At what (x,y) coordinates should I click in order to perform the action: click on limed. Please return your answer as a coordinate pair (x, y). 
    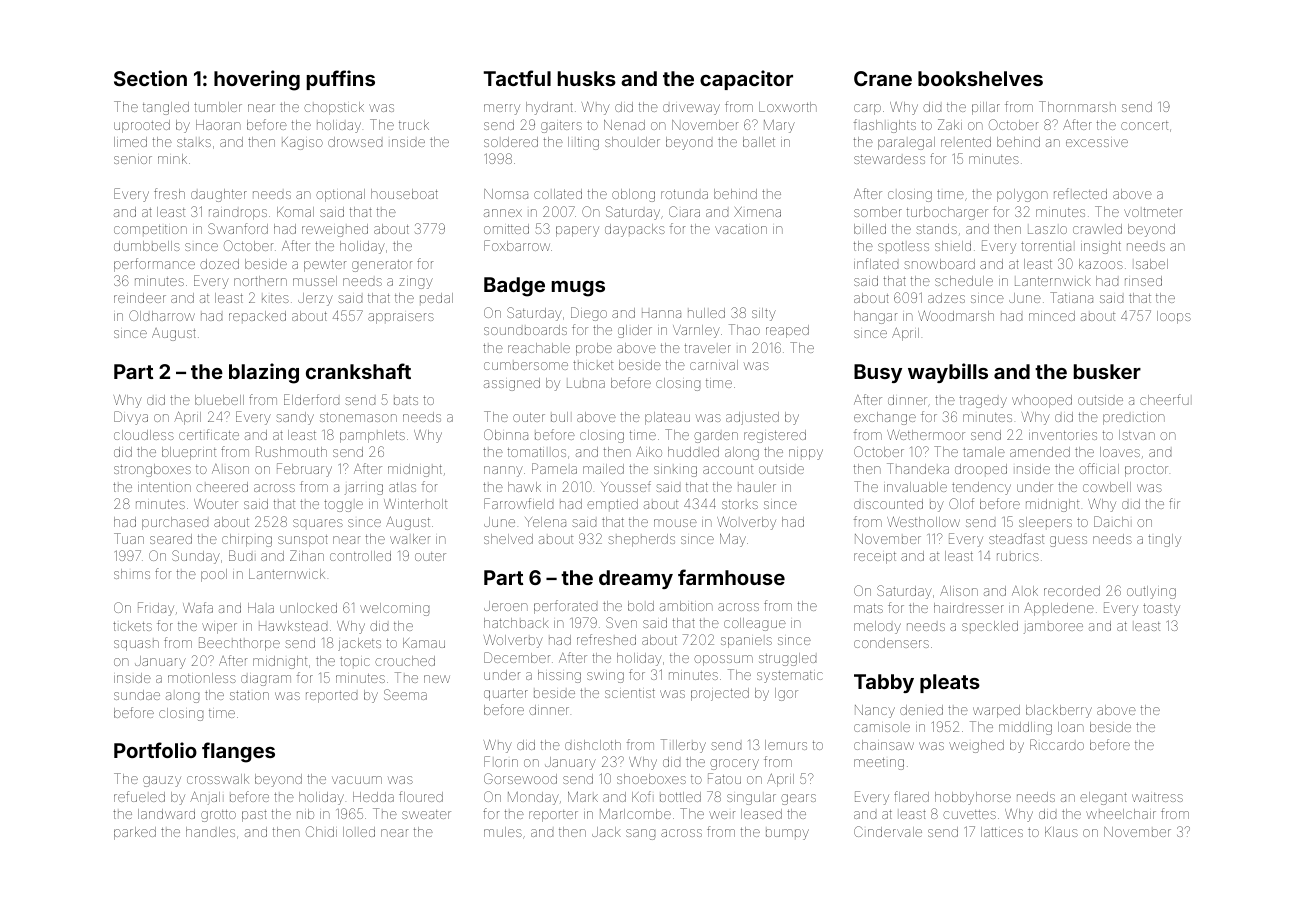
    Looking at the image, I should click on (130, 142).
